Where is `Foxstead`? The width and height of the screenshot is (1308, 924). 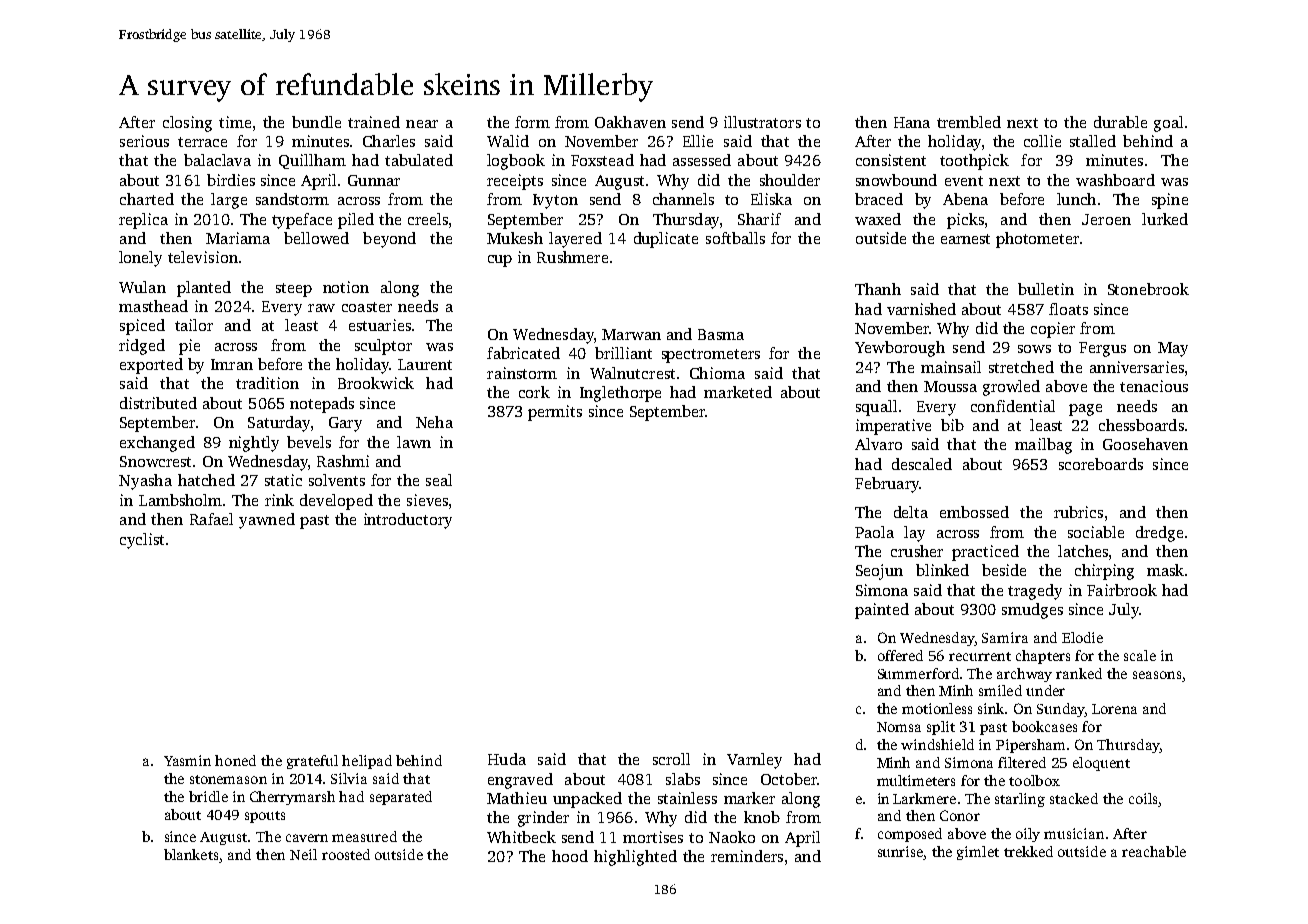 Foxstead is located at coordinates (602, 160).
